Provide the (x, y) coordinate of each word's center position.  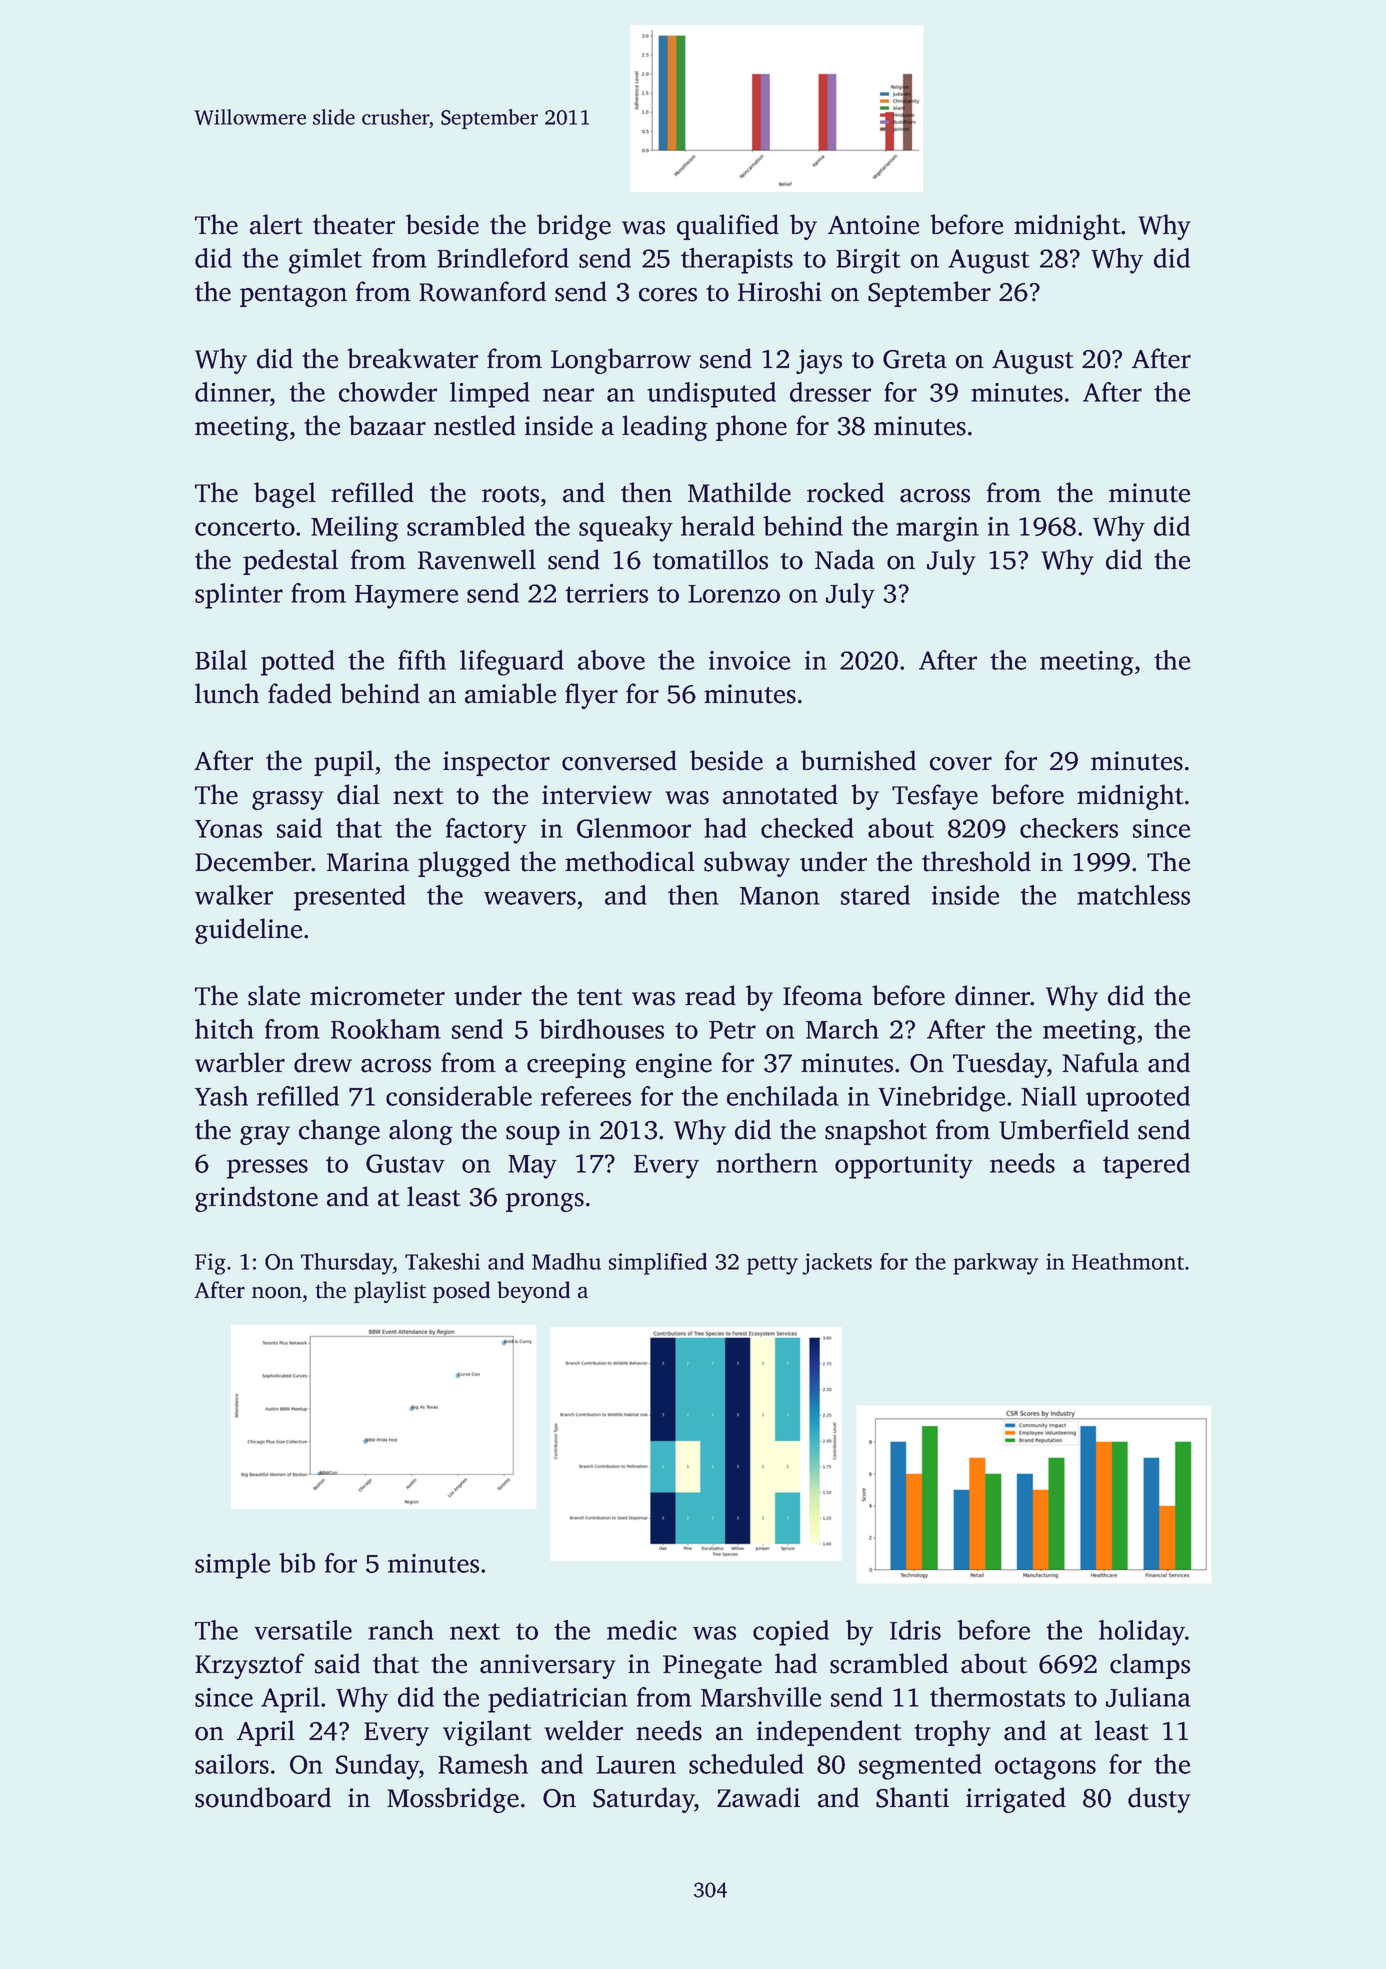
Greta (915, 359)
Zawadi (758, 1797)
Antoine (873, 225)
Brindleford (503, 258)
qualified (728, 227)
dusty (1159, 1800)
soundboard (263, 1797)
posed (461, 1292)
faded (300, 693)
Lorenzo (734, 594)
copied (791, 1633)
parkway (996, 1264)
